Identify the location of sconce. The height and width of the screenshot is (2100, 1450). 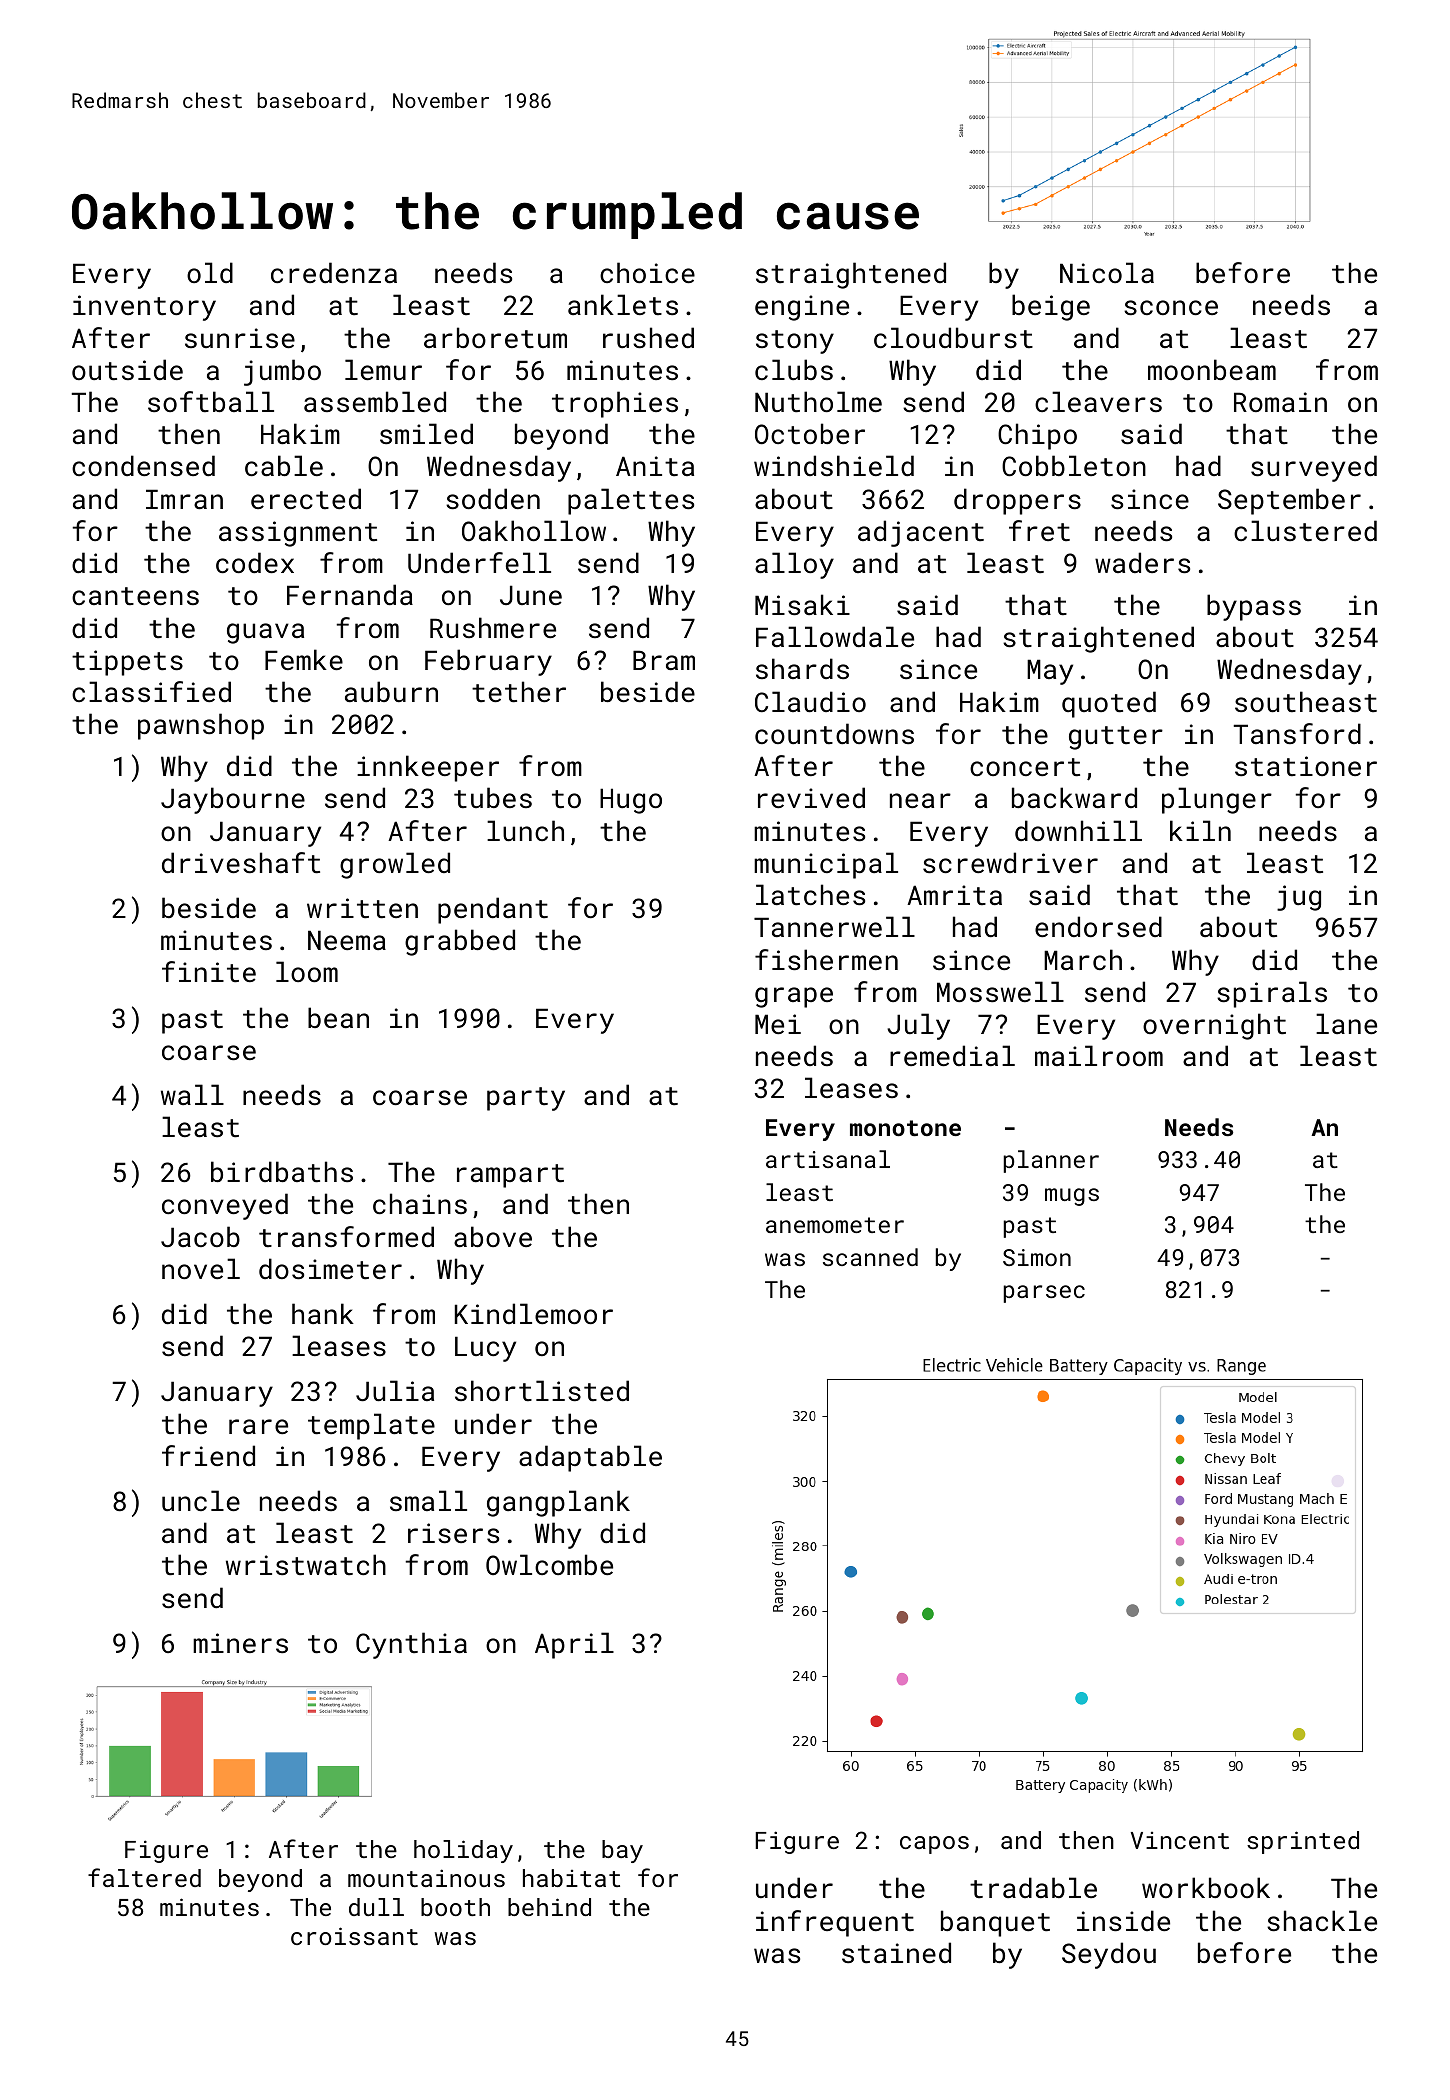
(1171, 307).
